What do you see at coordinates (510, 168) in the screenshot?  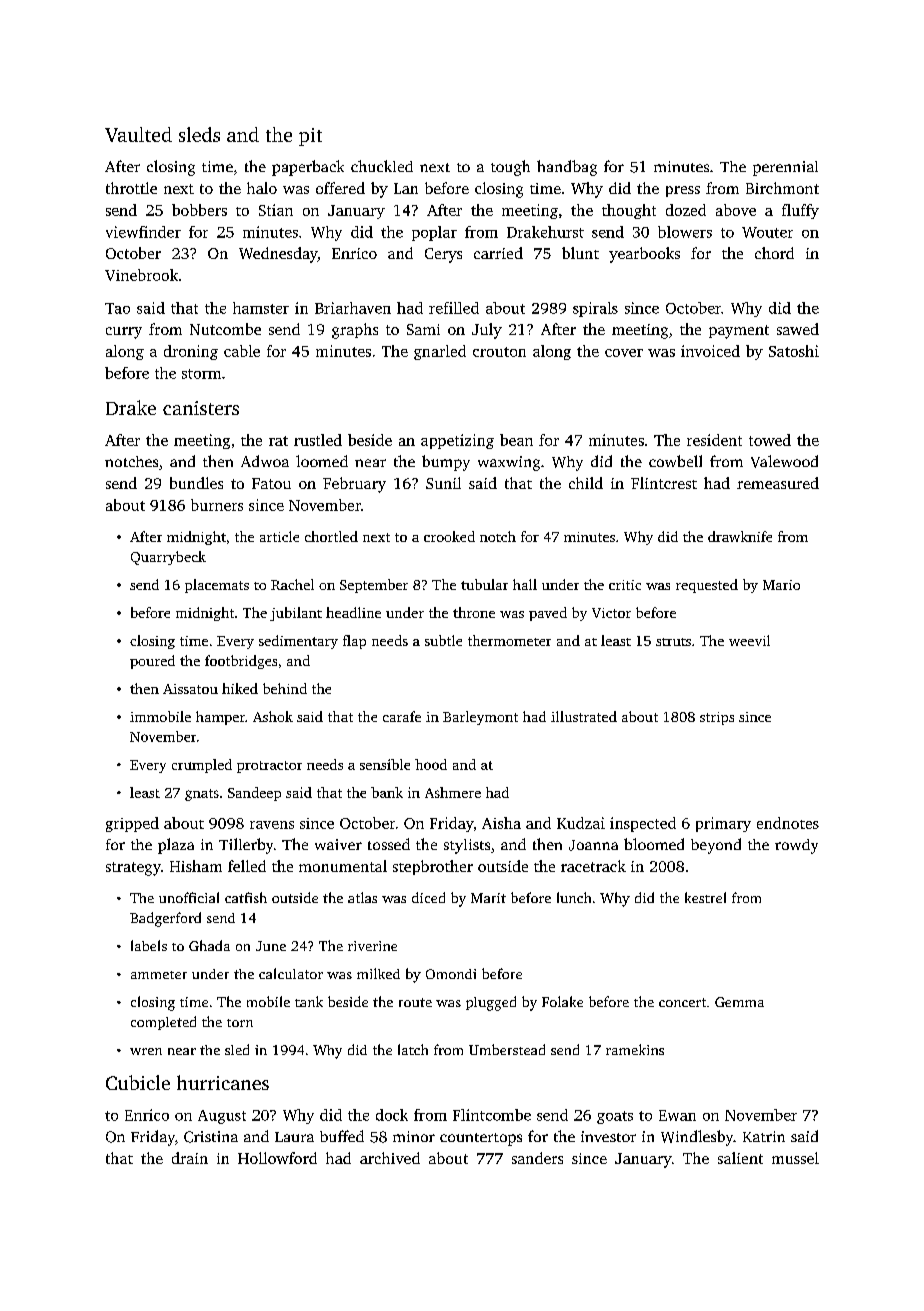 I see `tough` at bounding box center [510, 168].
